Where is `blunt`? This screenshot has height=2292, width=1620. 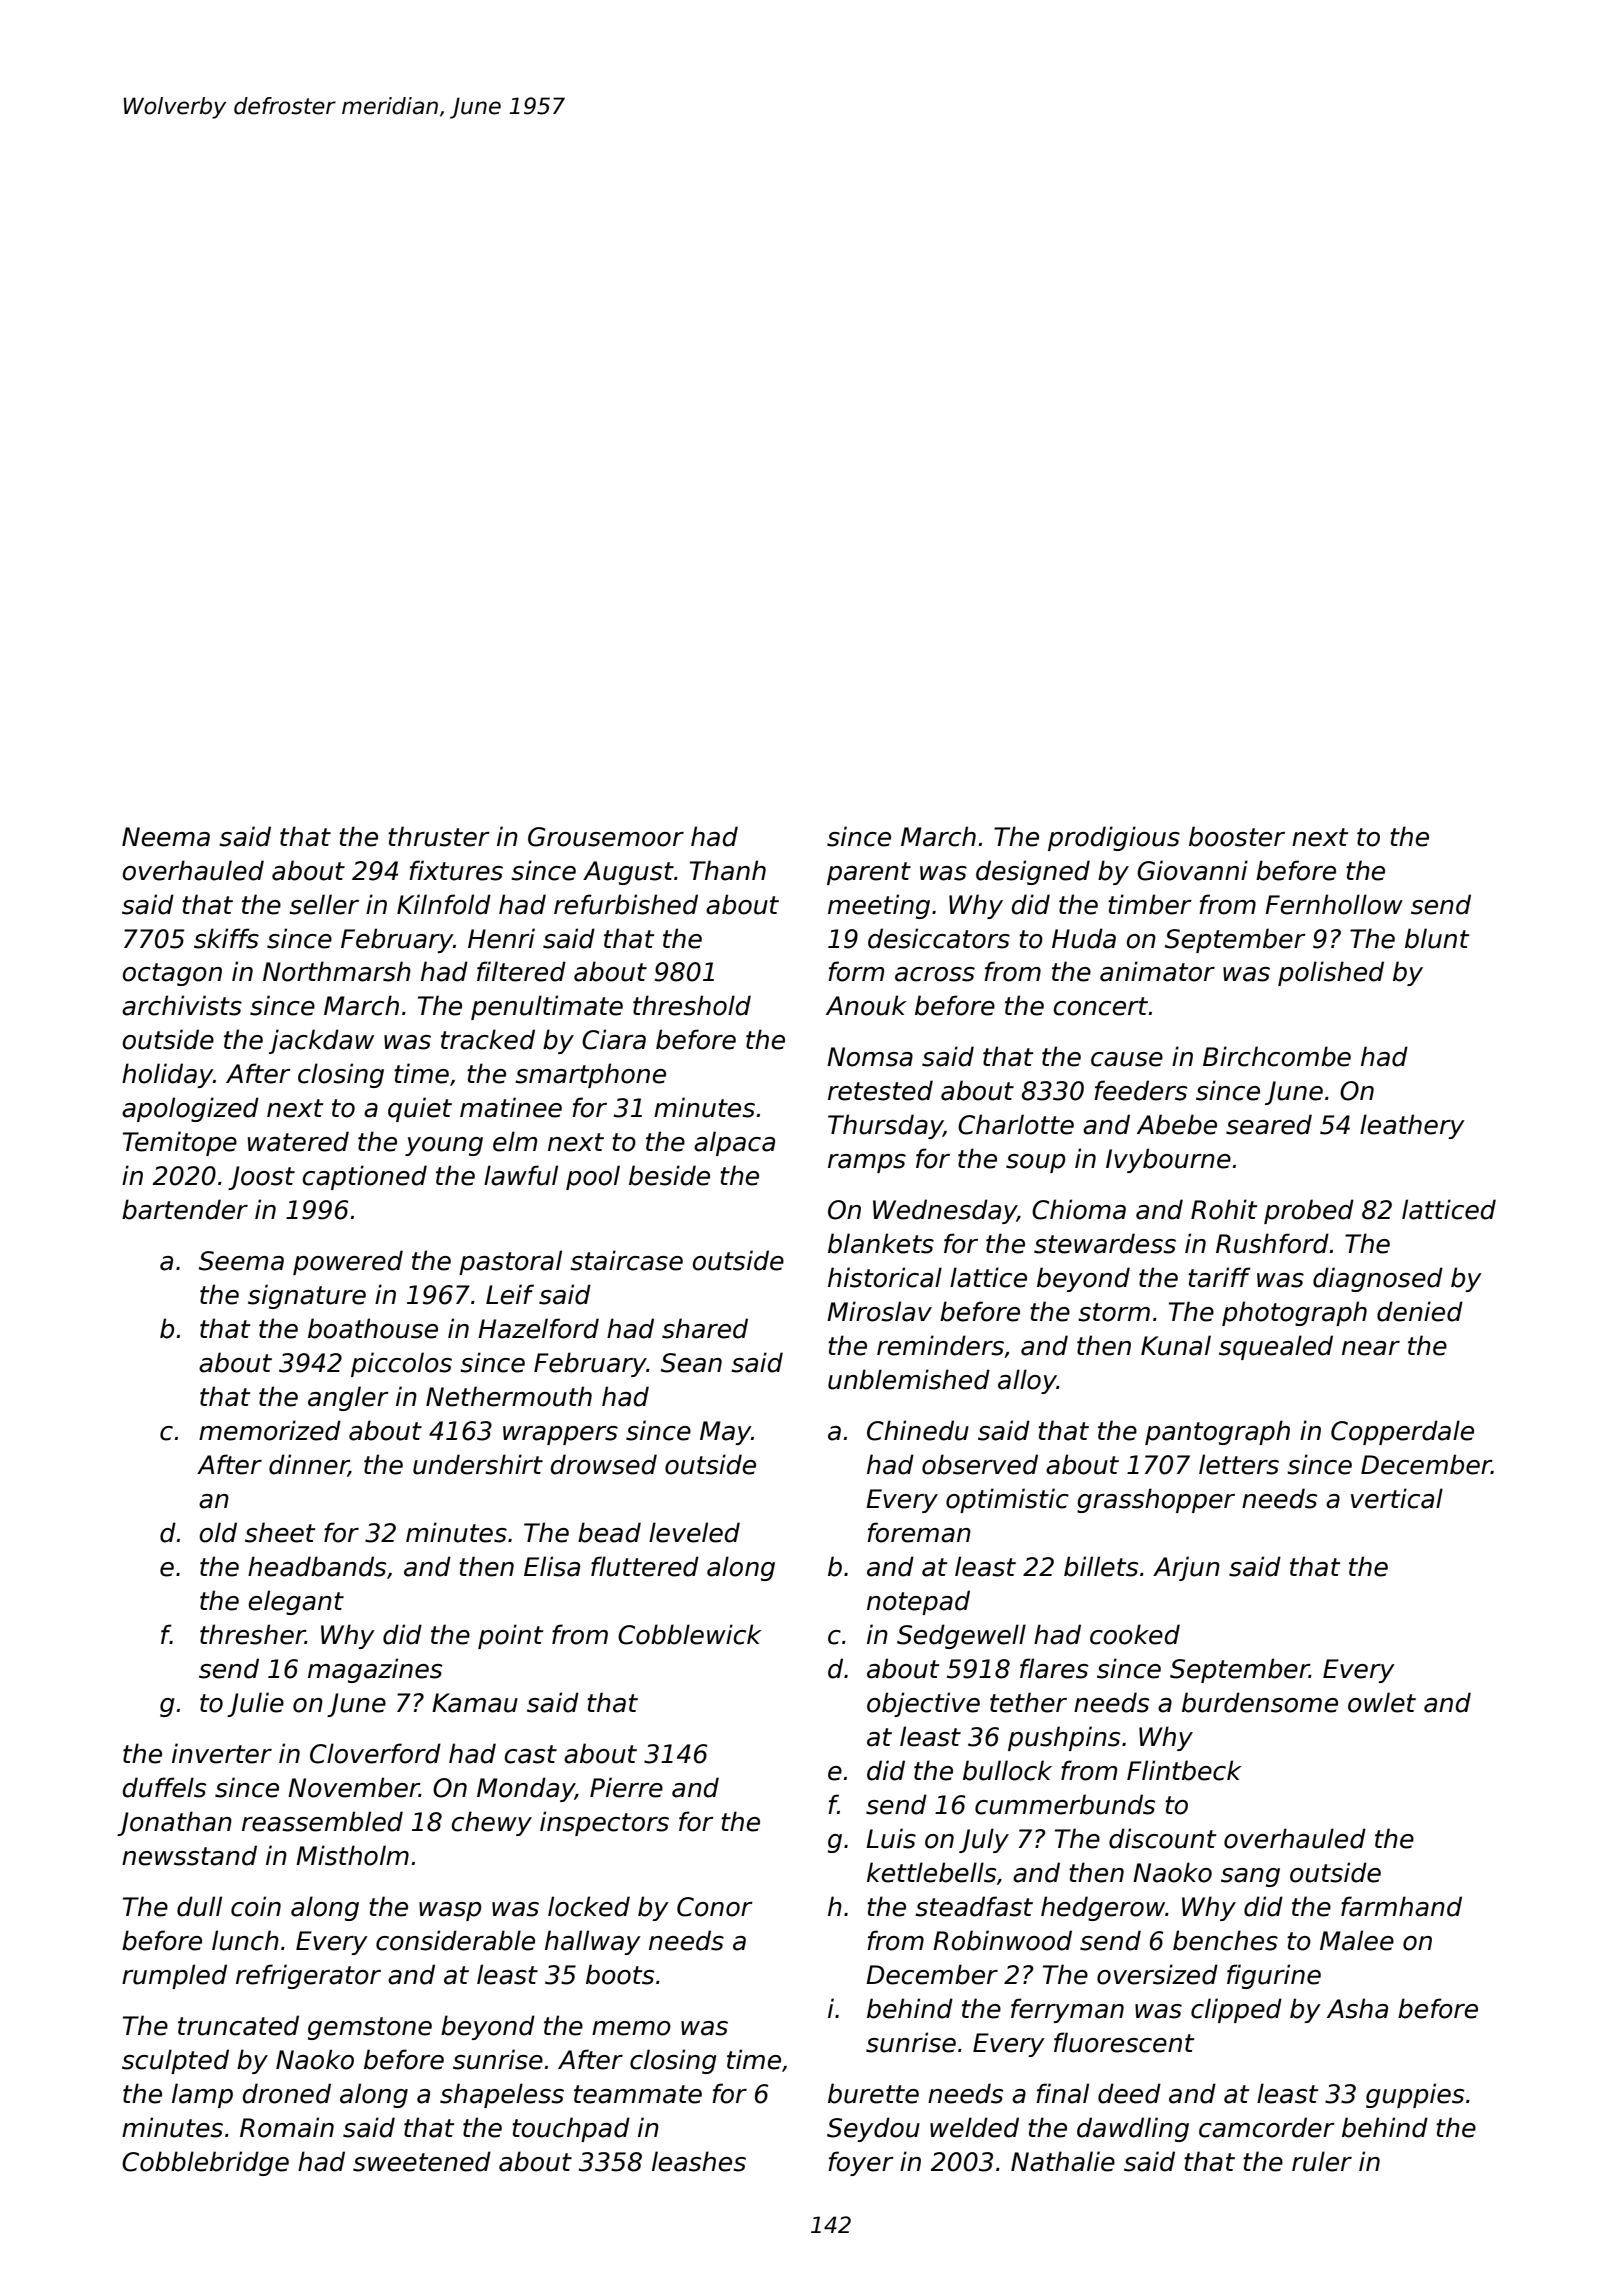 blunt is located at coordinates (1437, 938).
